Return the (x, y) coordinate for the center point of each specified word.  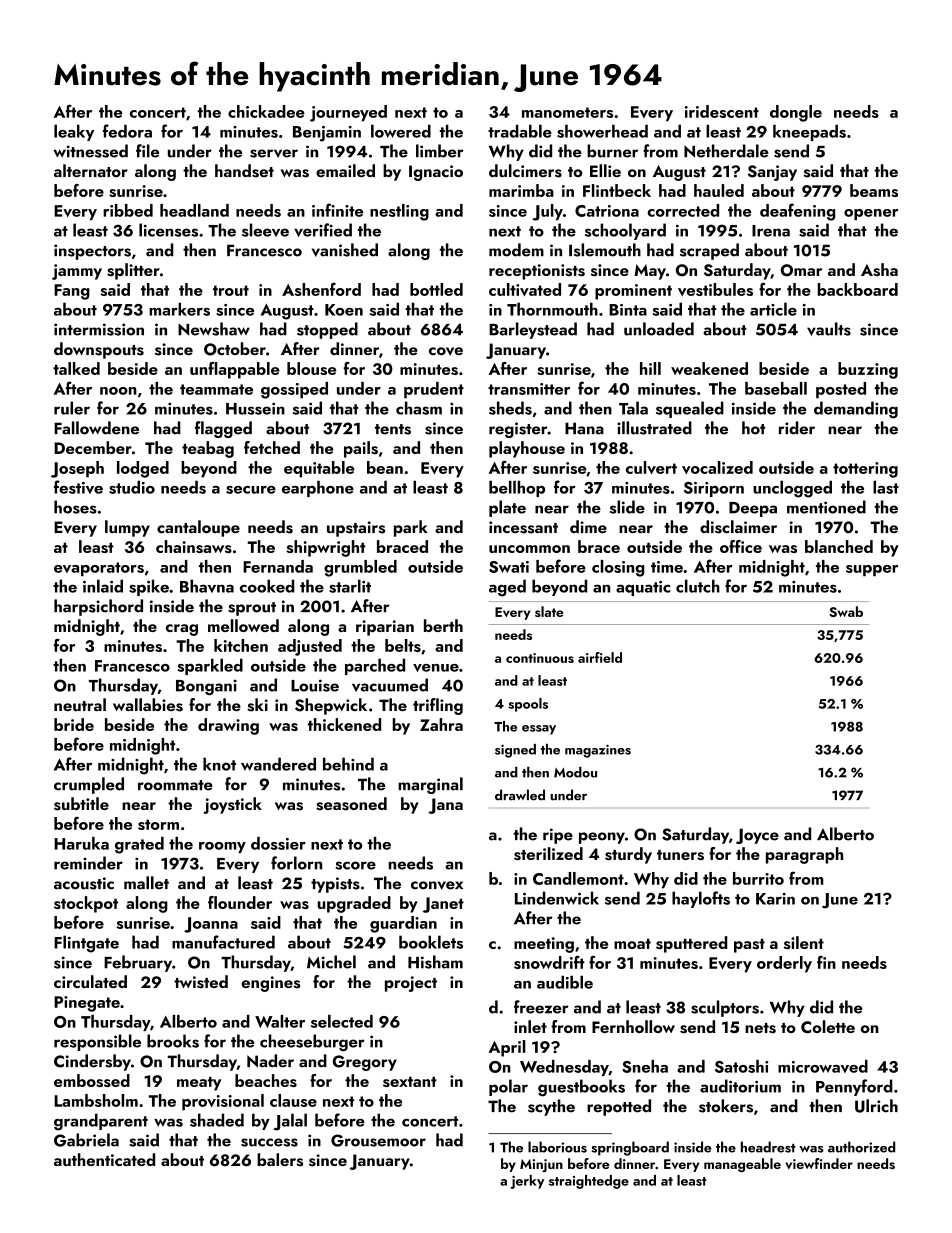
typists (335, 885)
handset (244, 171)
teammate (216, 389)
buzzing (868, 370)
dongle (796, 113)
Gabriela (86, 1140)
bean (385, 467)
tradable (520, 131)
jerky (527, 1182)
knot (219, 764)
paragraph (804, 855)
